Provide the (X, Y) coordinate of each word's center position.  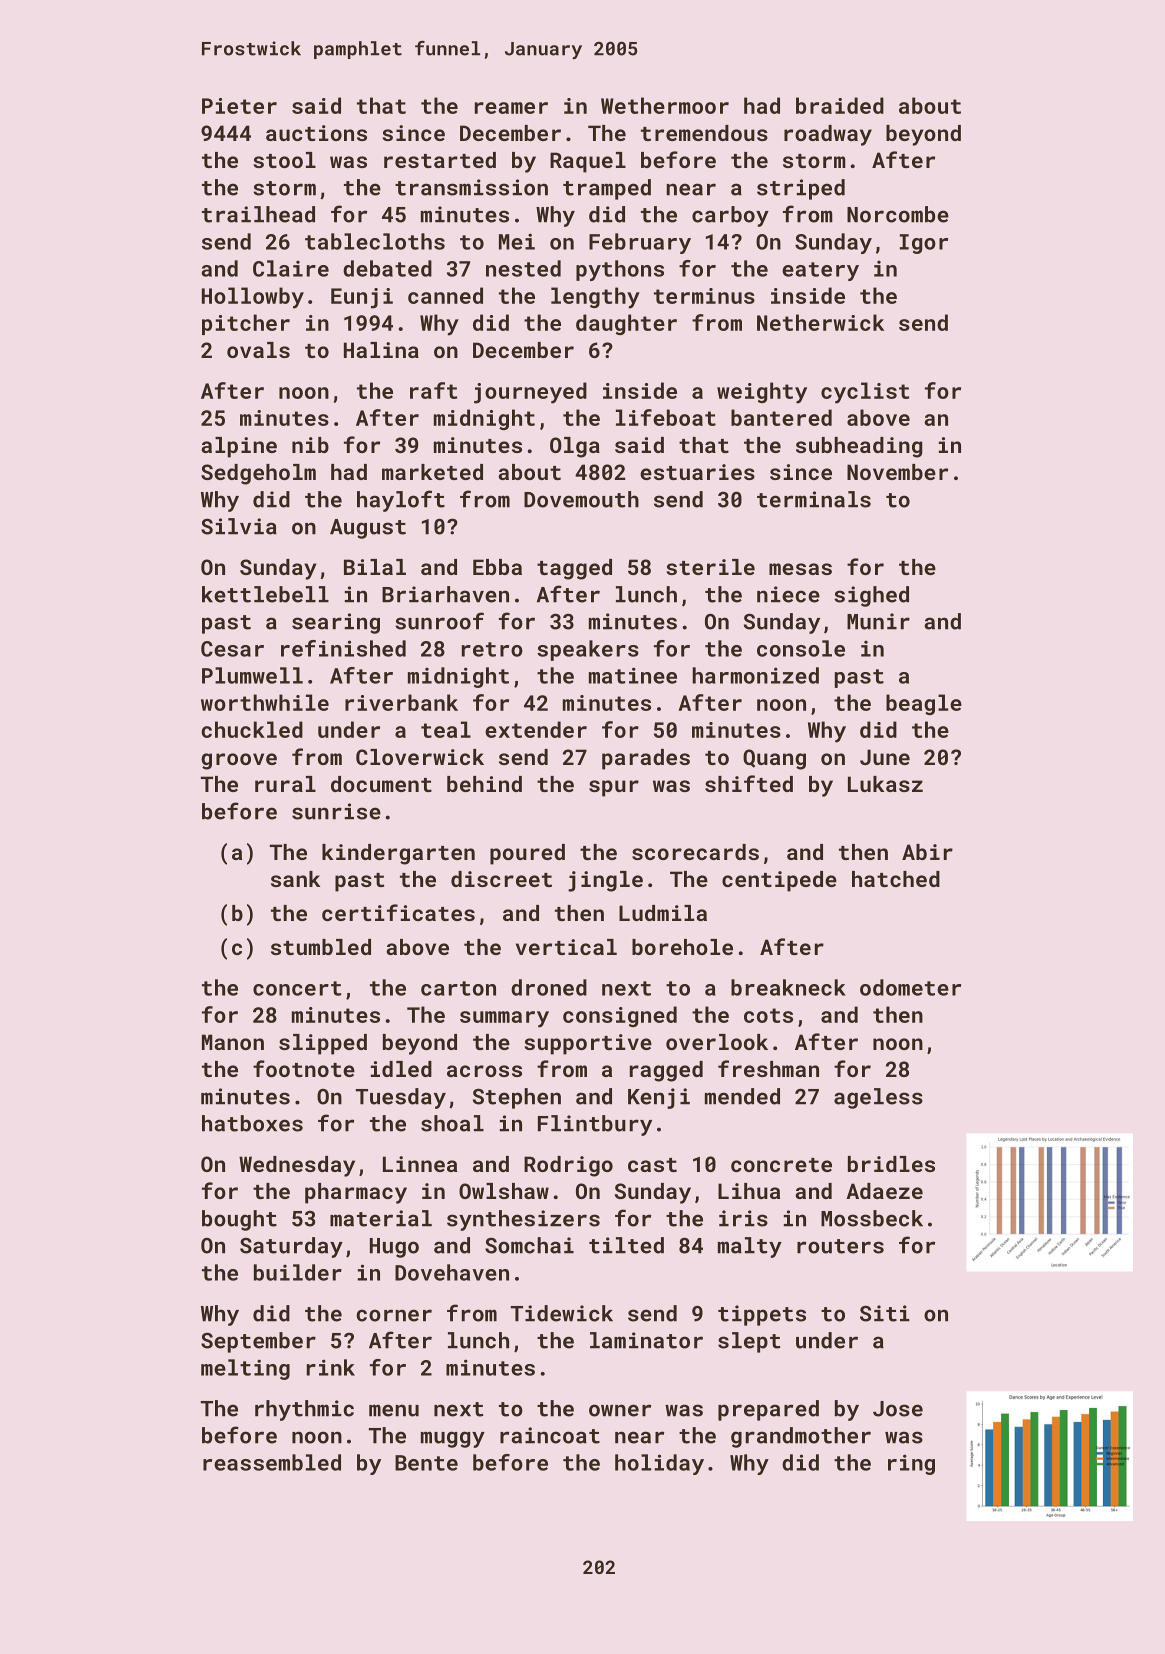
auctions (316, 133)
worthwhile (265, 702)
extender (536, 729)
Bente (426, 1463)
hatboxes (252, 1123)
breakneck (788, 987)
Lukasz (885, 784)
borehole (682, 947)
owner (620, 1410)
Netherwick (820, 322)
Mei (517, 241)
